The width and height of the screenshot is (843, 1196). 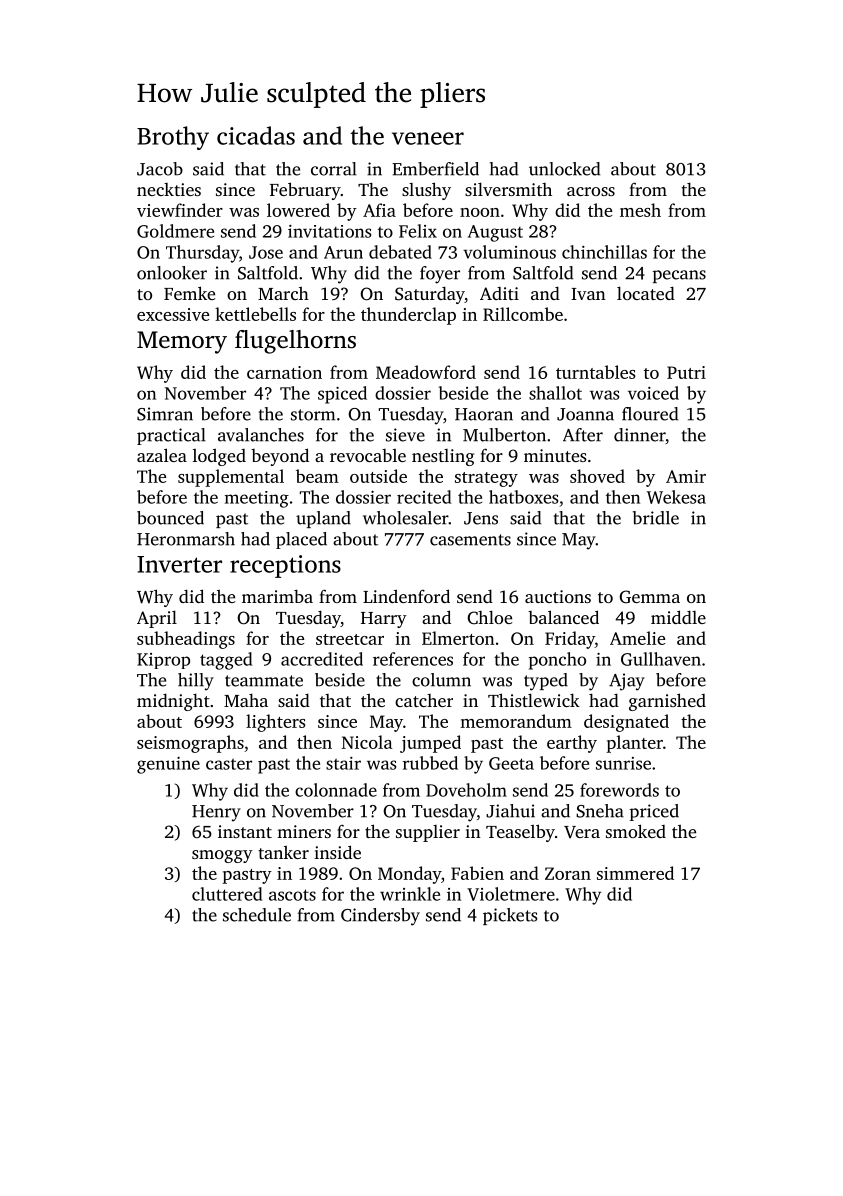 What do you see at coordinates (635, 873) in the screenshot?
I see `simmered` at bounding box center [635, 873].
